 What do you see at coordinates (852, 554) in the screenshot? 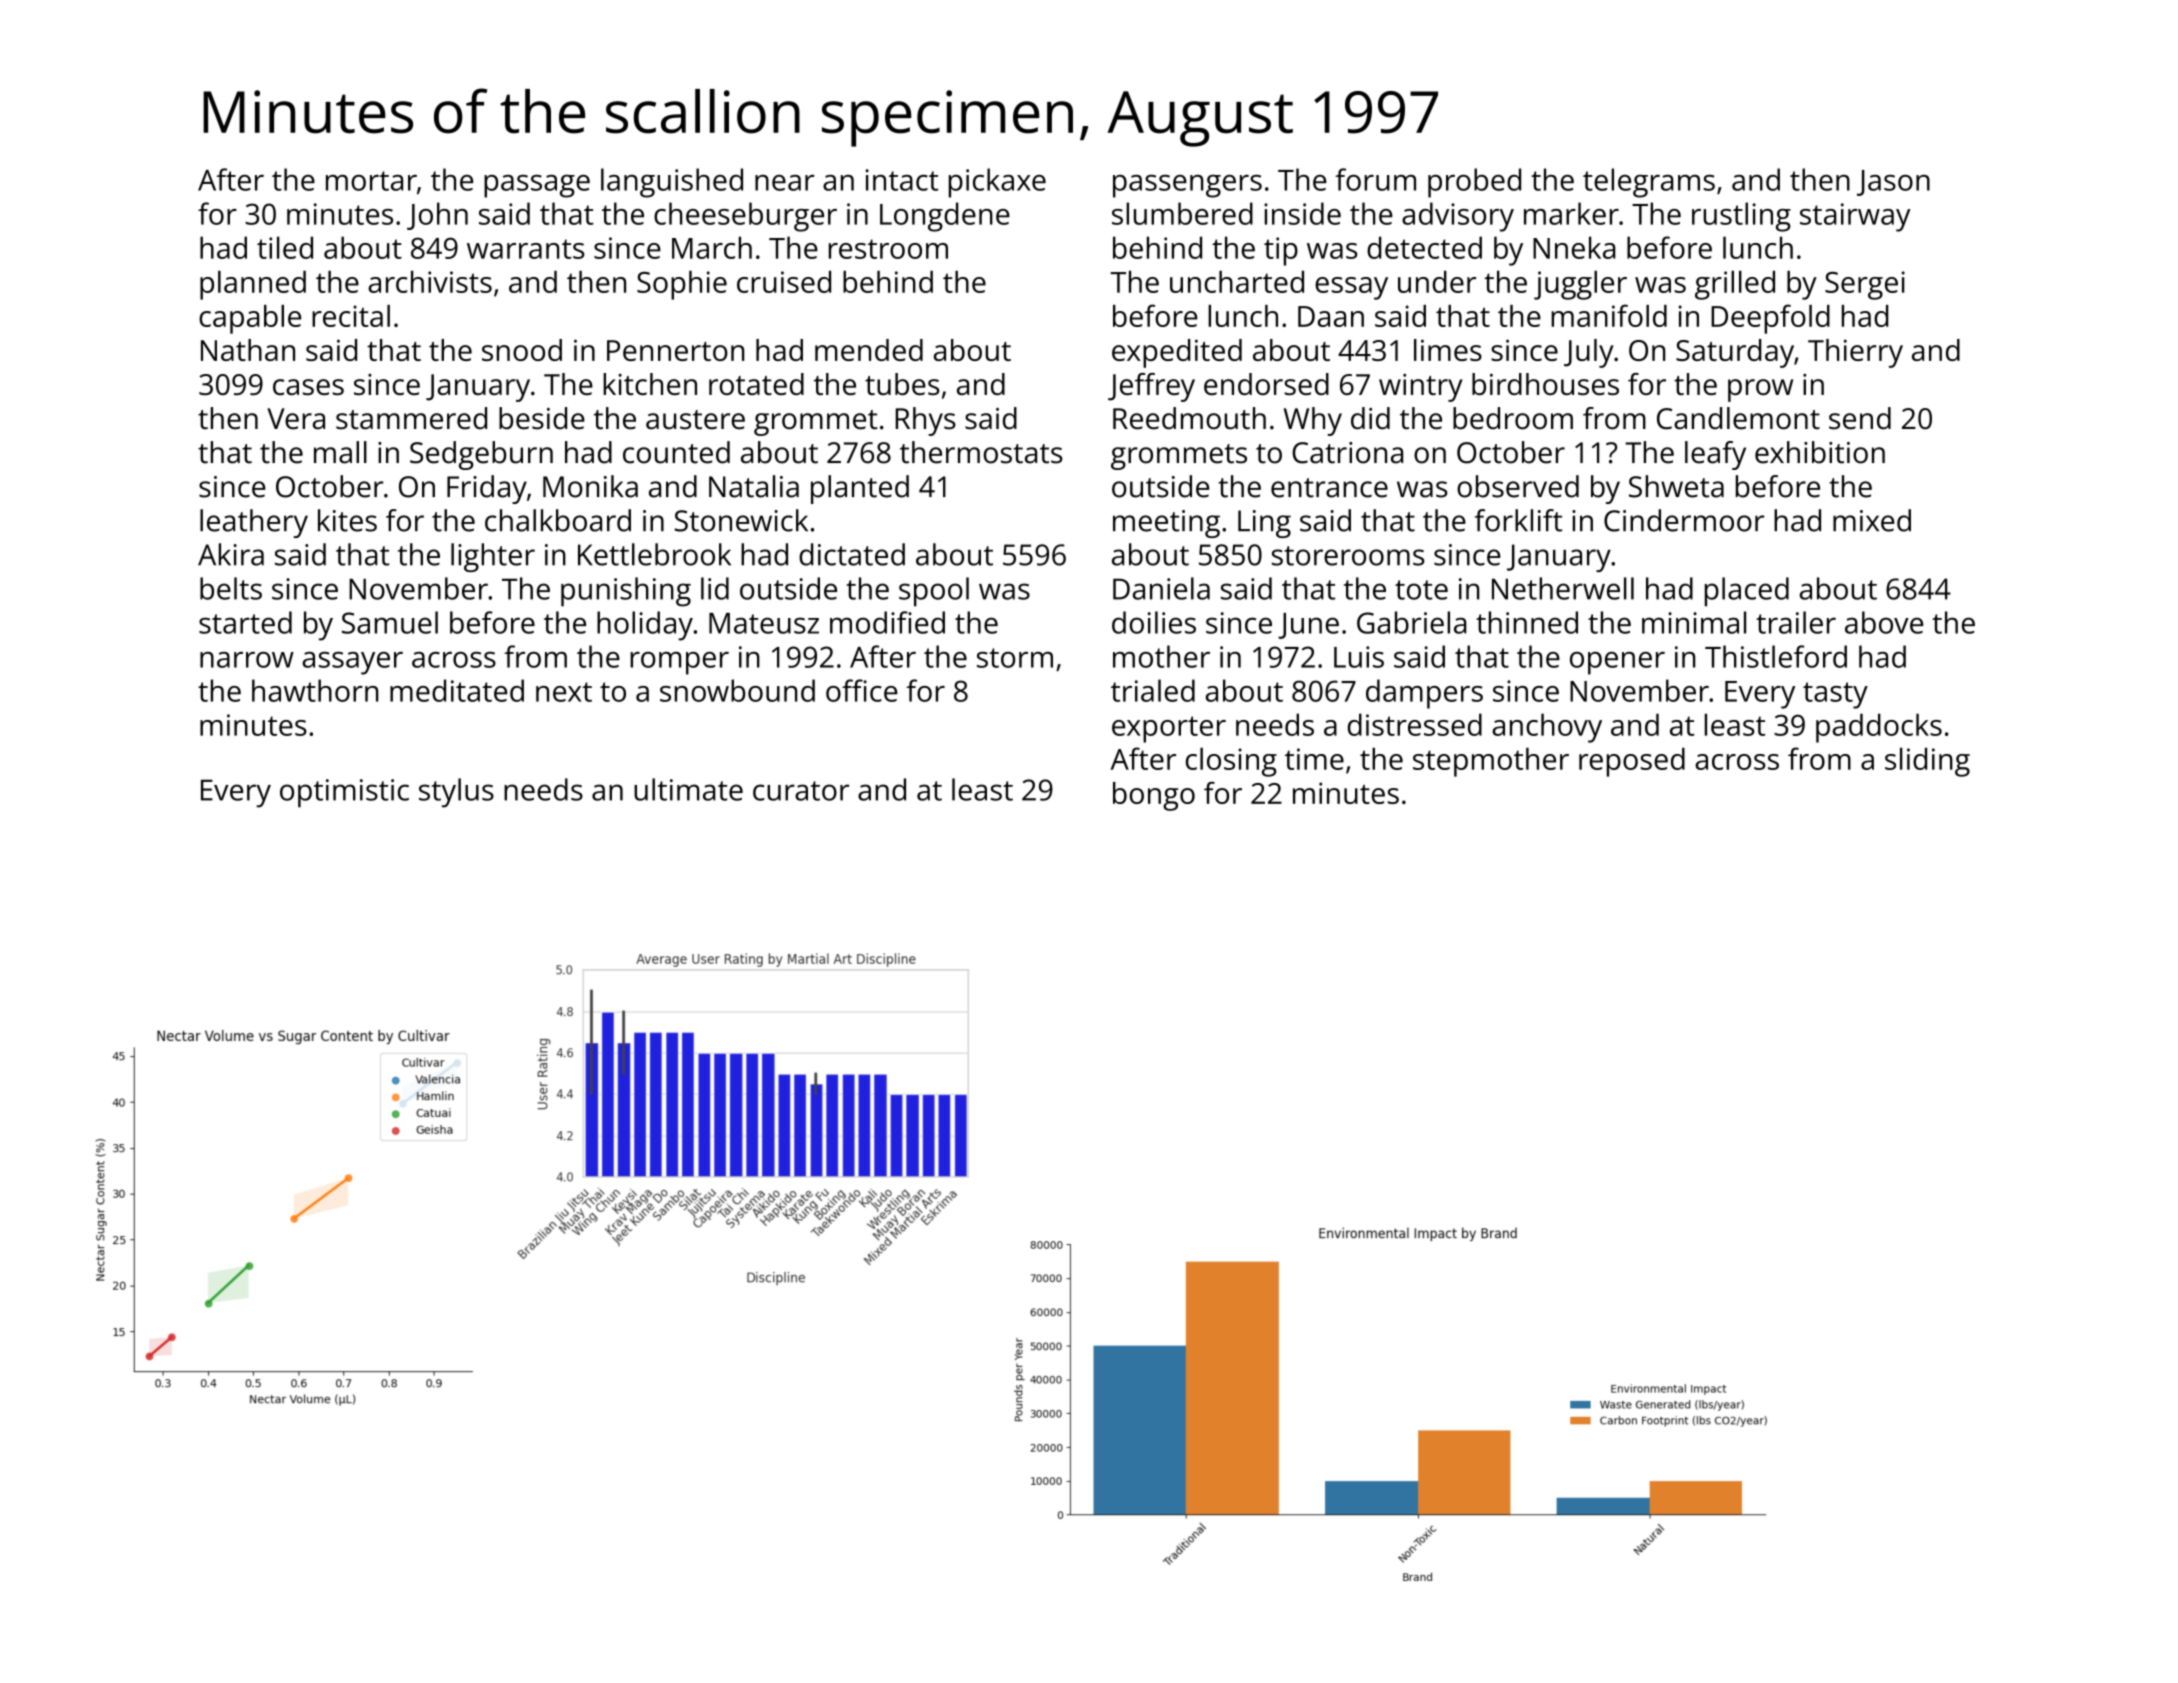
I see `dictated` at bounding box center [852, 554].
